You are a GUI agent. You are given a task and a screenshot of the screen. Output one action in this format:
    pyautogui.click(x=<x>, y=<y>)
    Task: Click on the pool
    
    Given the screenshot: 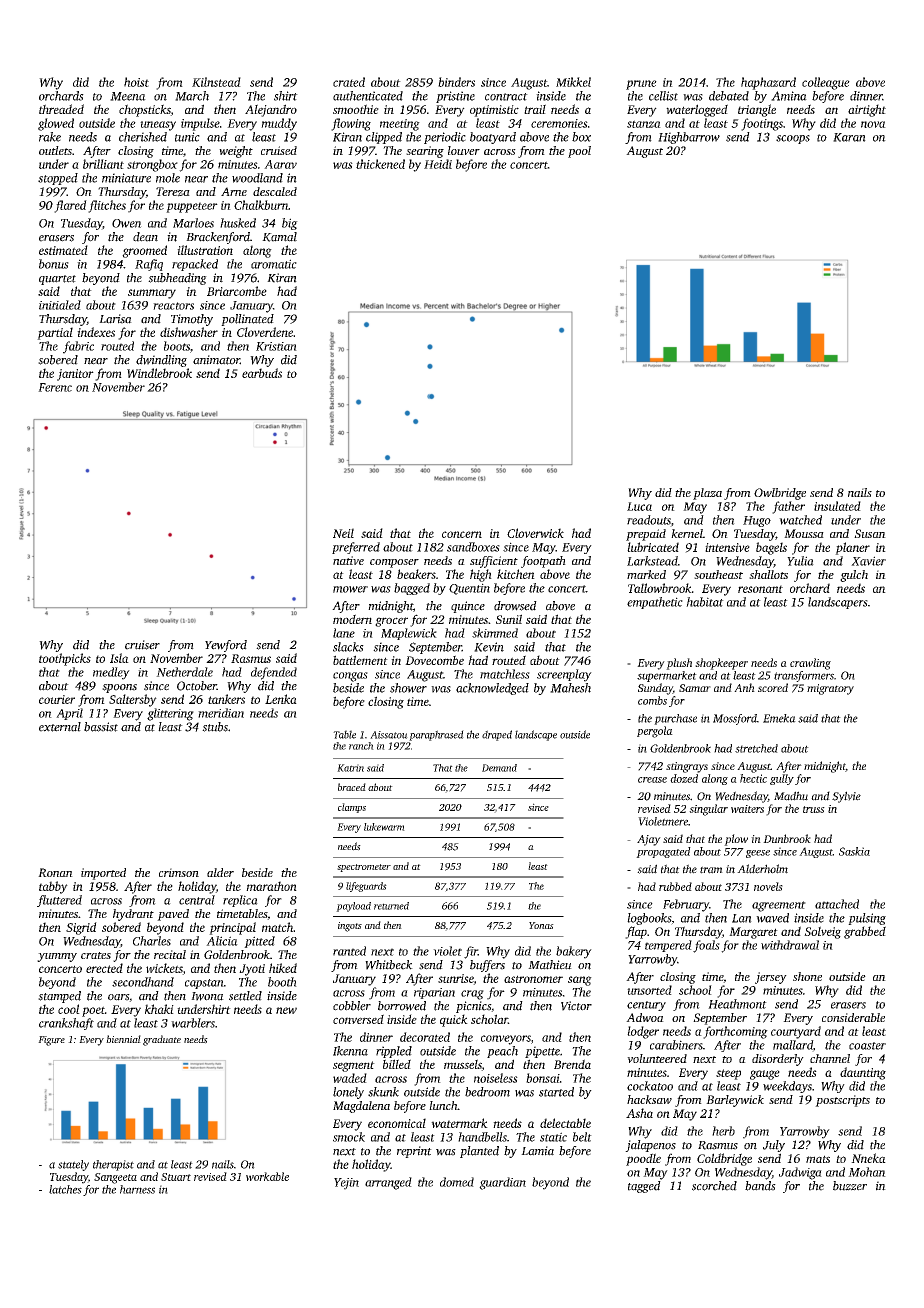 What is the action you would take?
    pyautogui.click(x=579, y=152)
